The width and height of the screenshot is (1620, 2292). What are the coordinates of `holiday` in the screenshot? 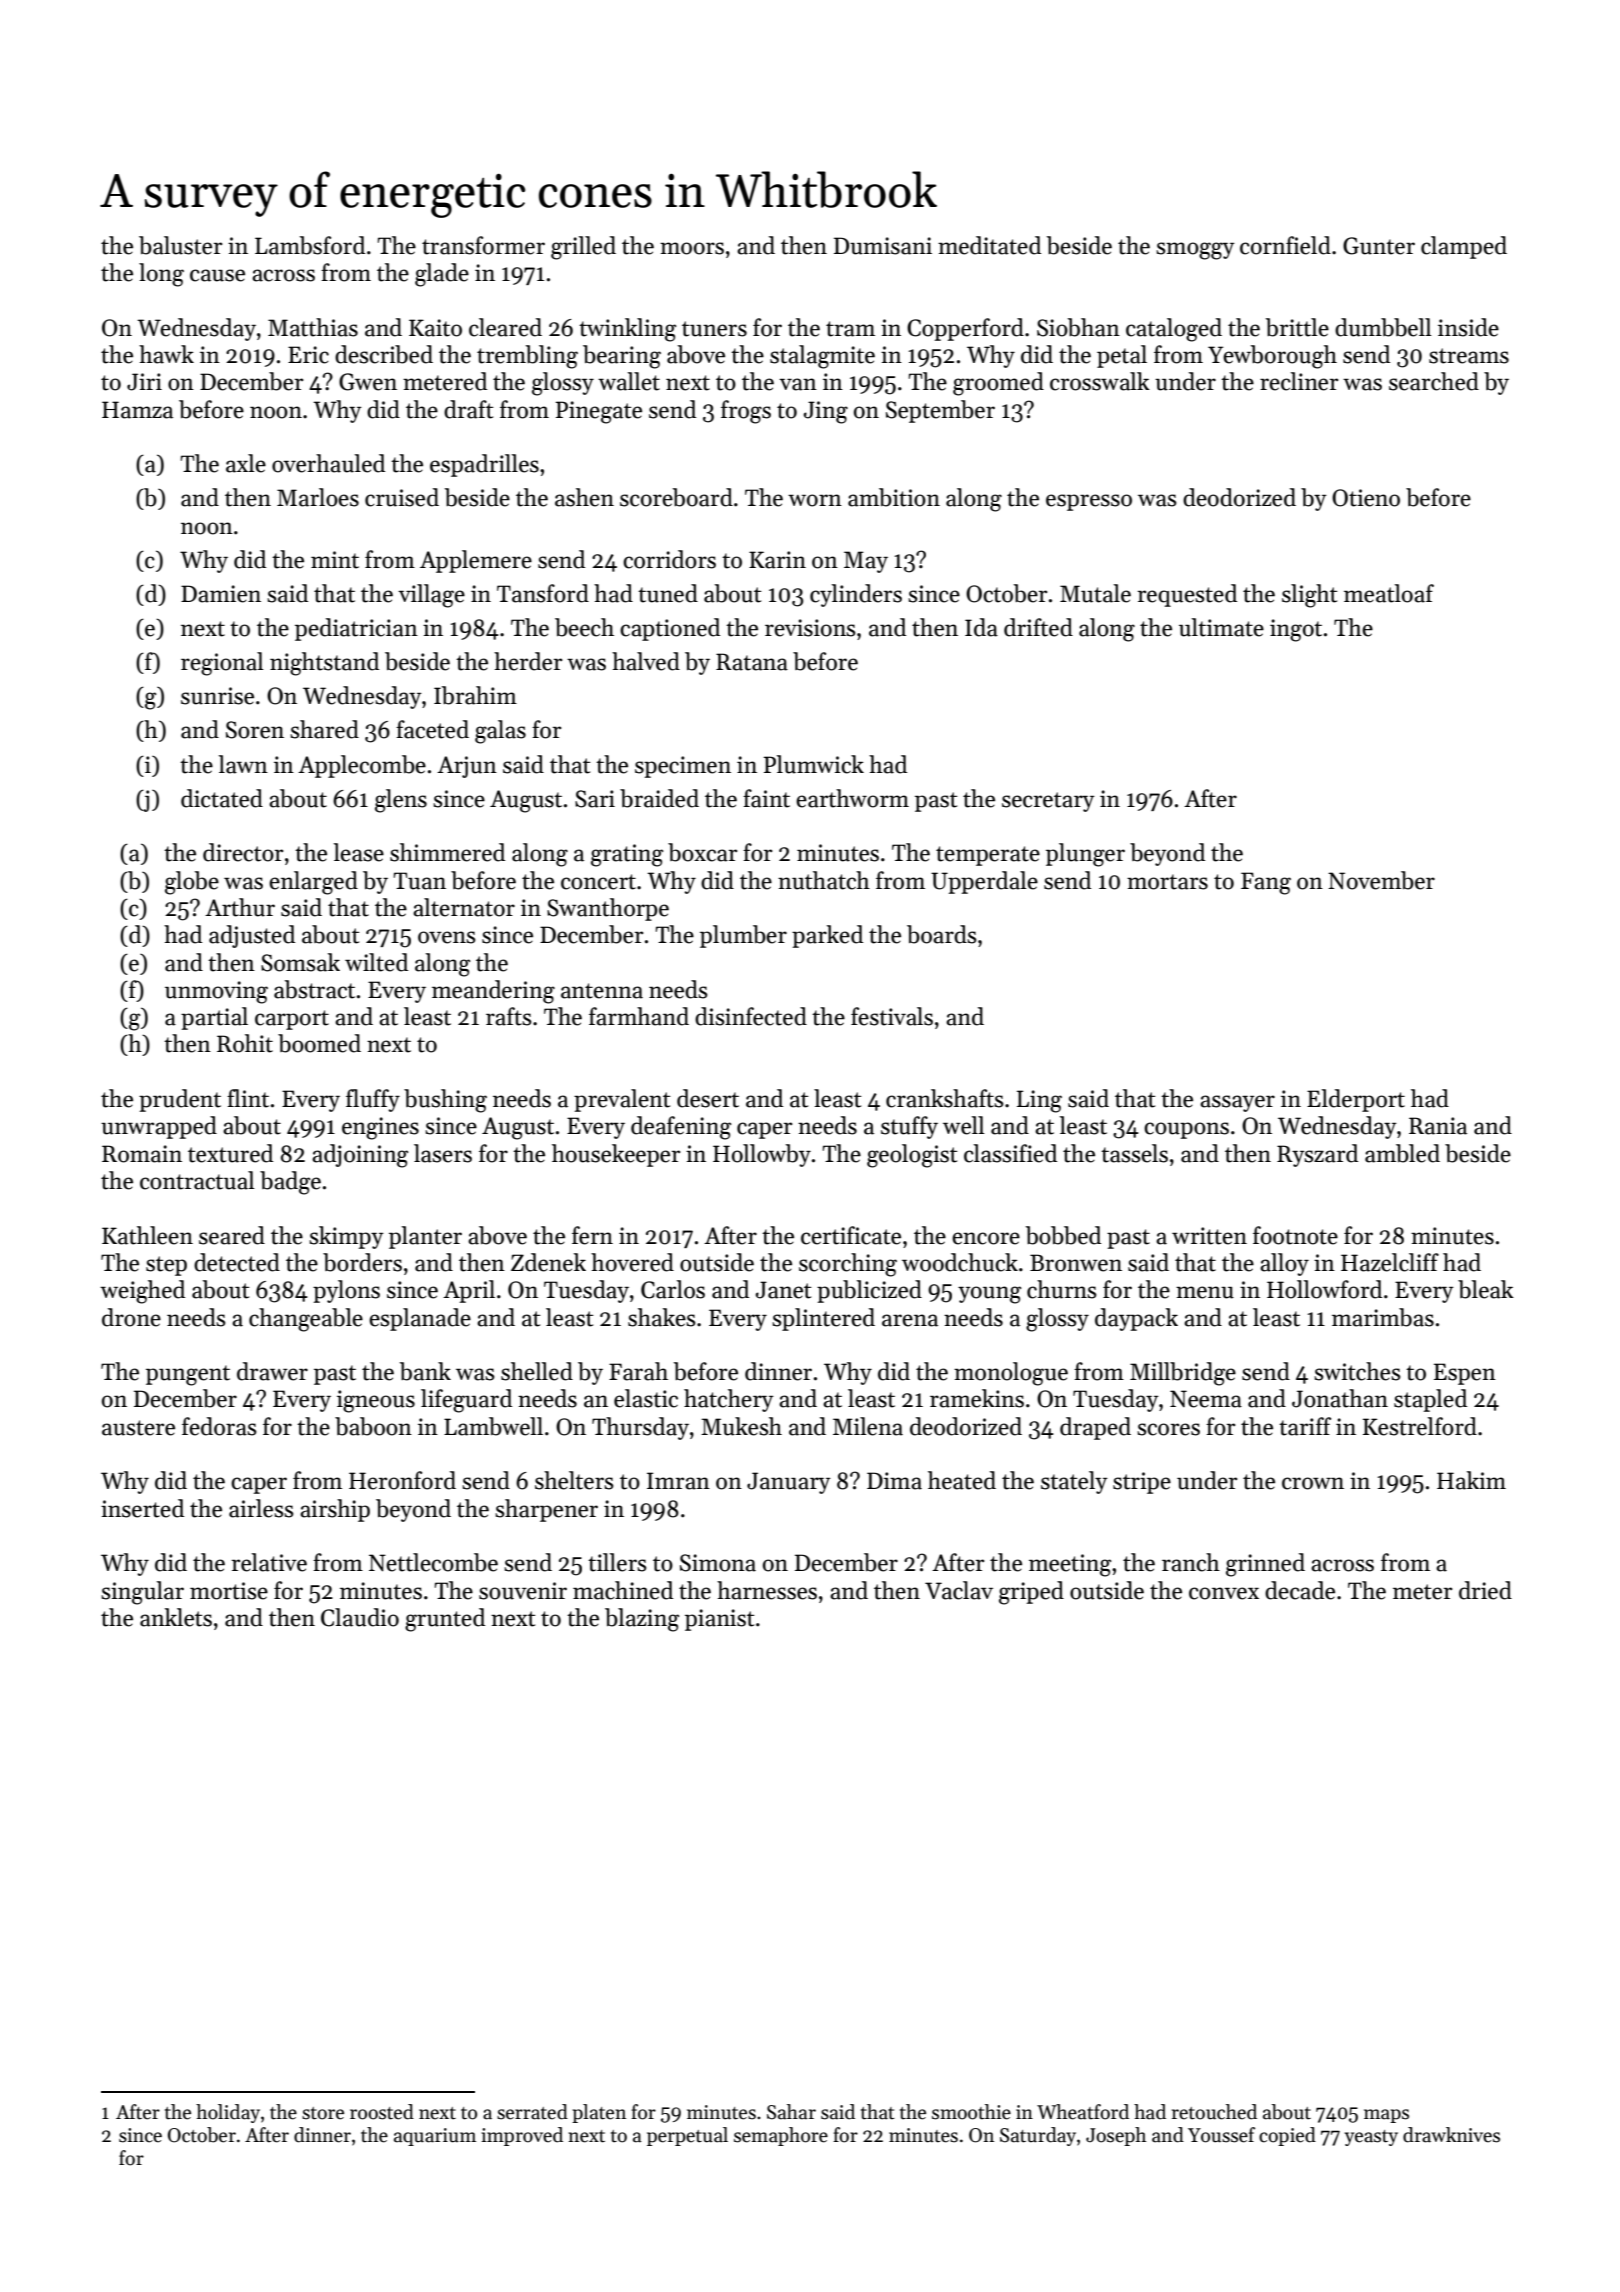 It's located at (228, 2113).
